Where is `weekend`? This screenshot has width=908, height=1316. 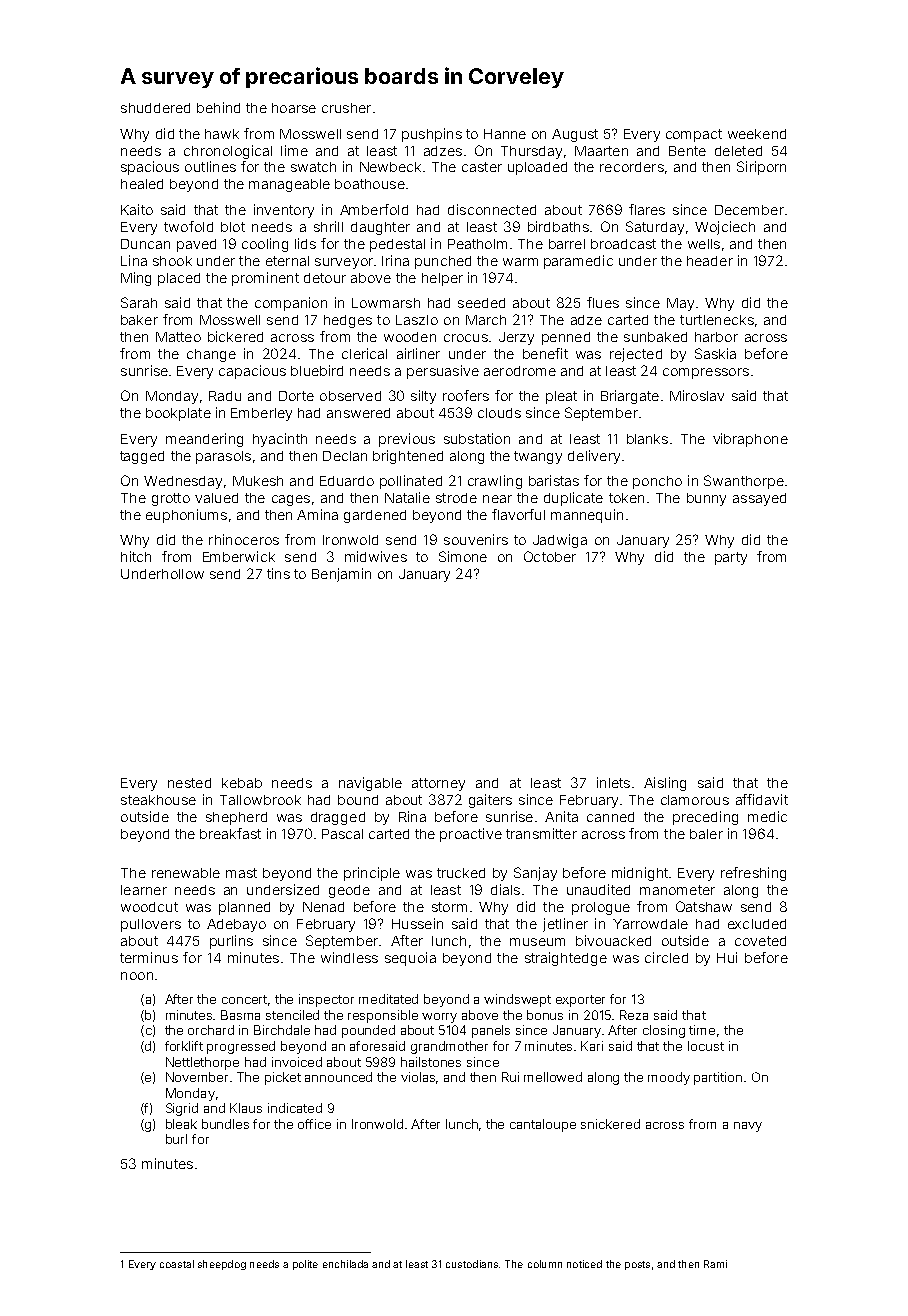
weekend is located at coordinates (757, 134).
